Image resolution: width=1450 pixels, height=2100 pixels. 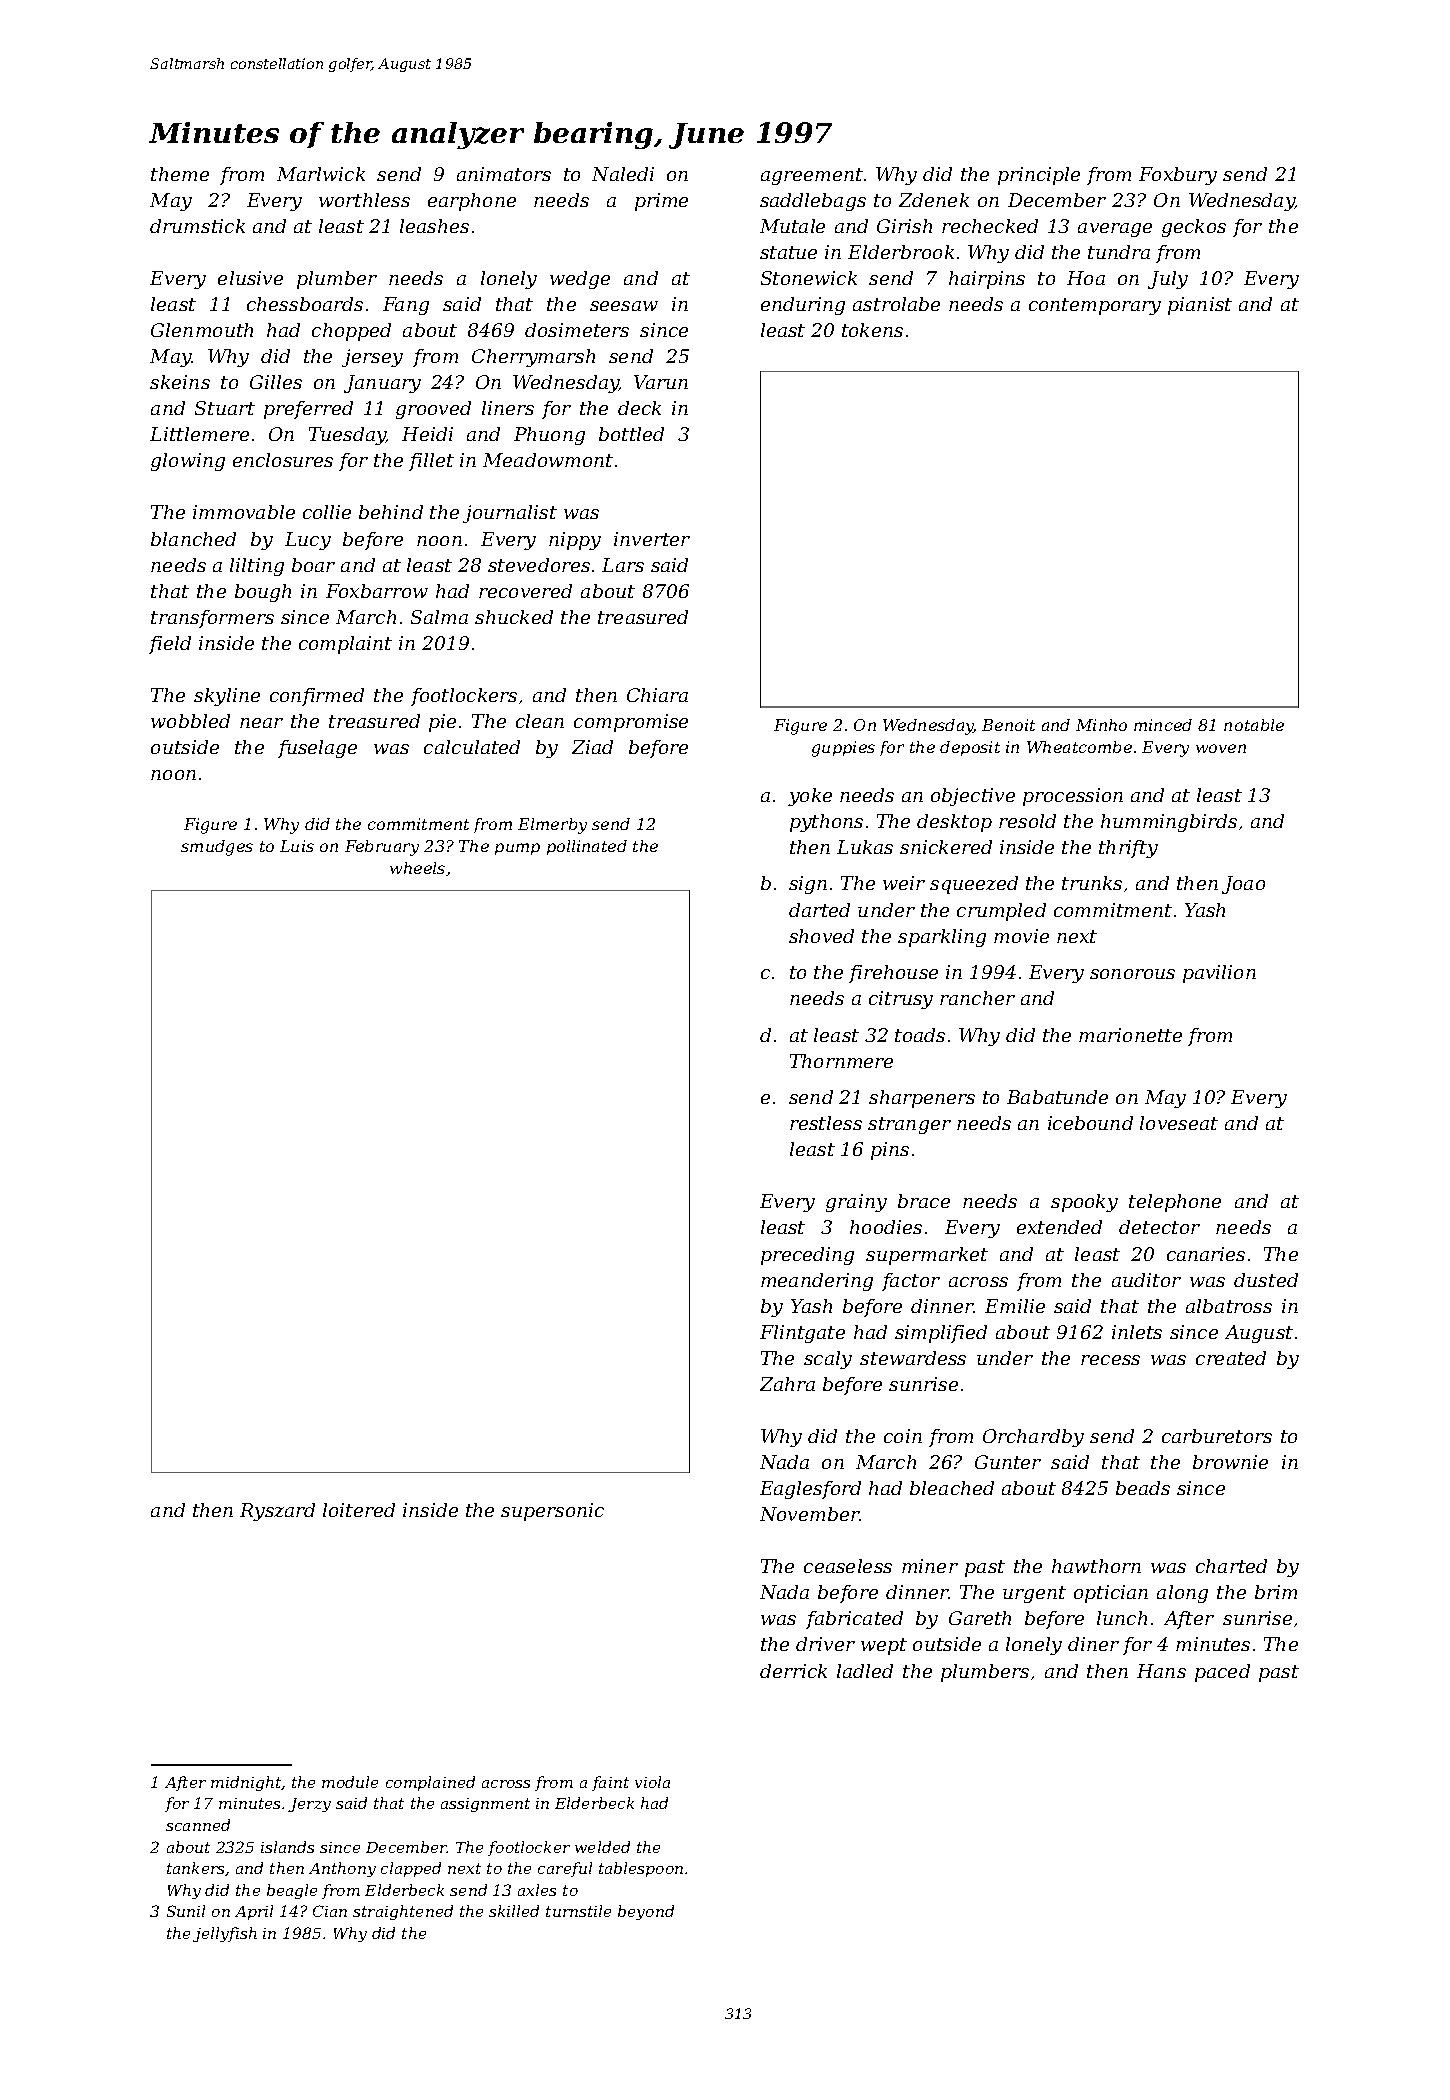 I want to click on rechecked, so click(x=990, y=226).
